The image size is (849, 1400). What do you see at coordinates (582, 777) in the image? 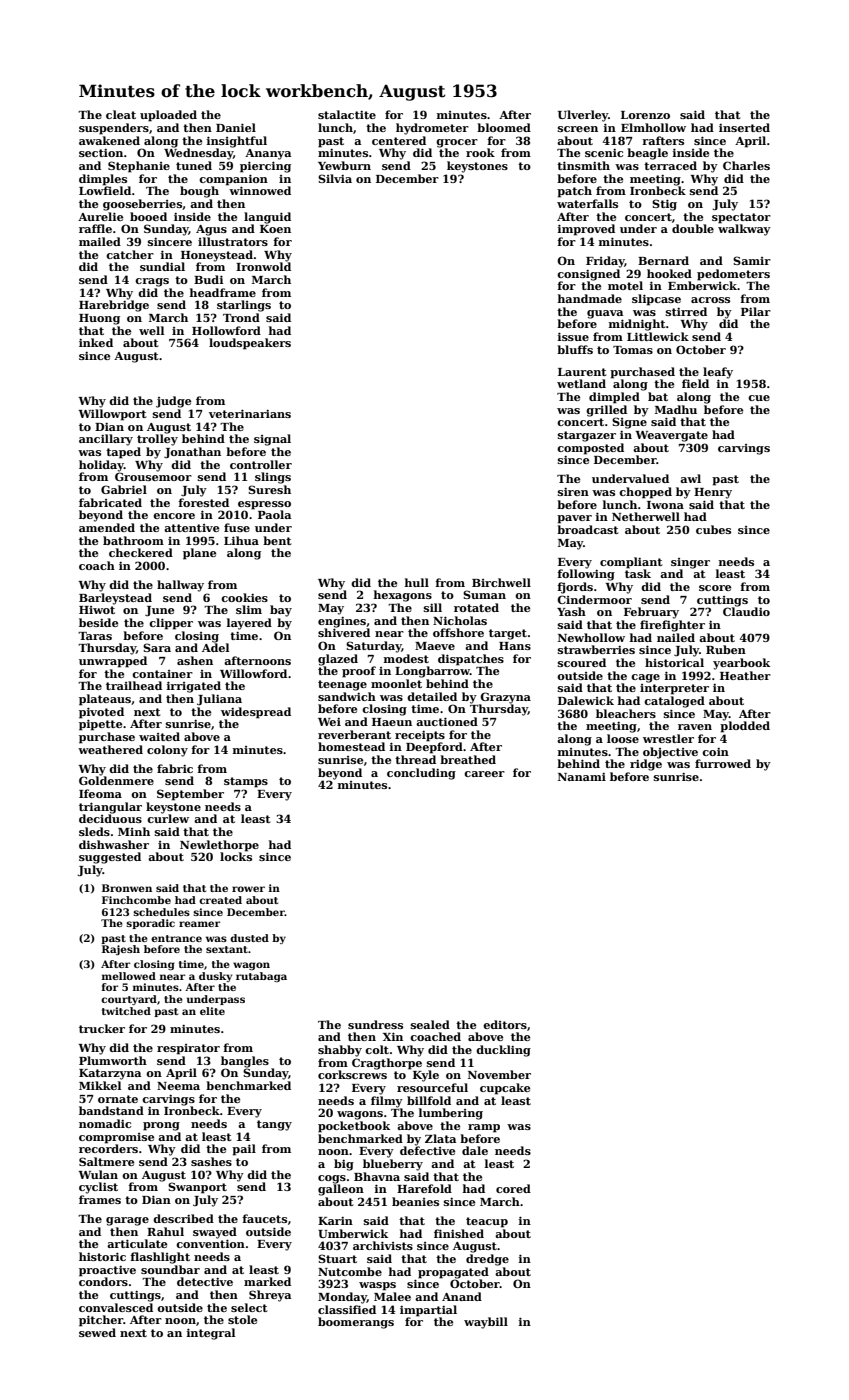
I see `Nanami` at bounding box center [582, 777].
